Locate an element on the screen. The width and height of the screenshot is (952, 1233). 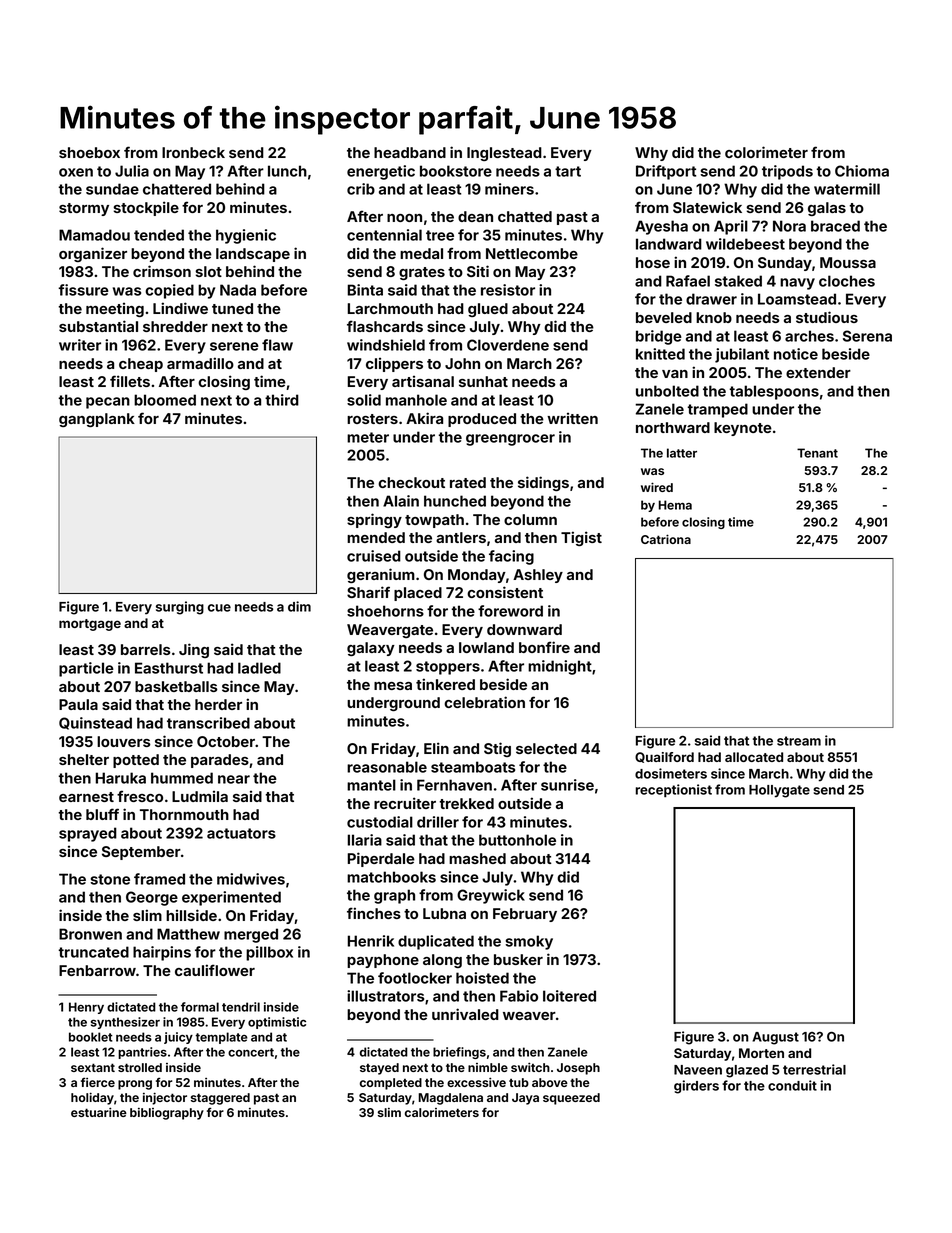
shoebox is located at coordinates (89, 152).
